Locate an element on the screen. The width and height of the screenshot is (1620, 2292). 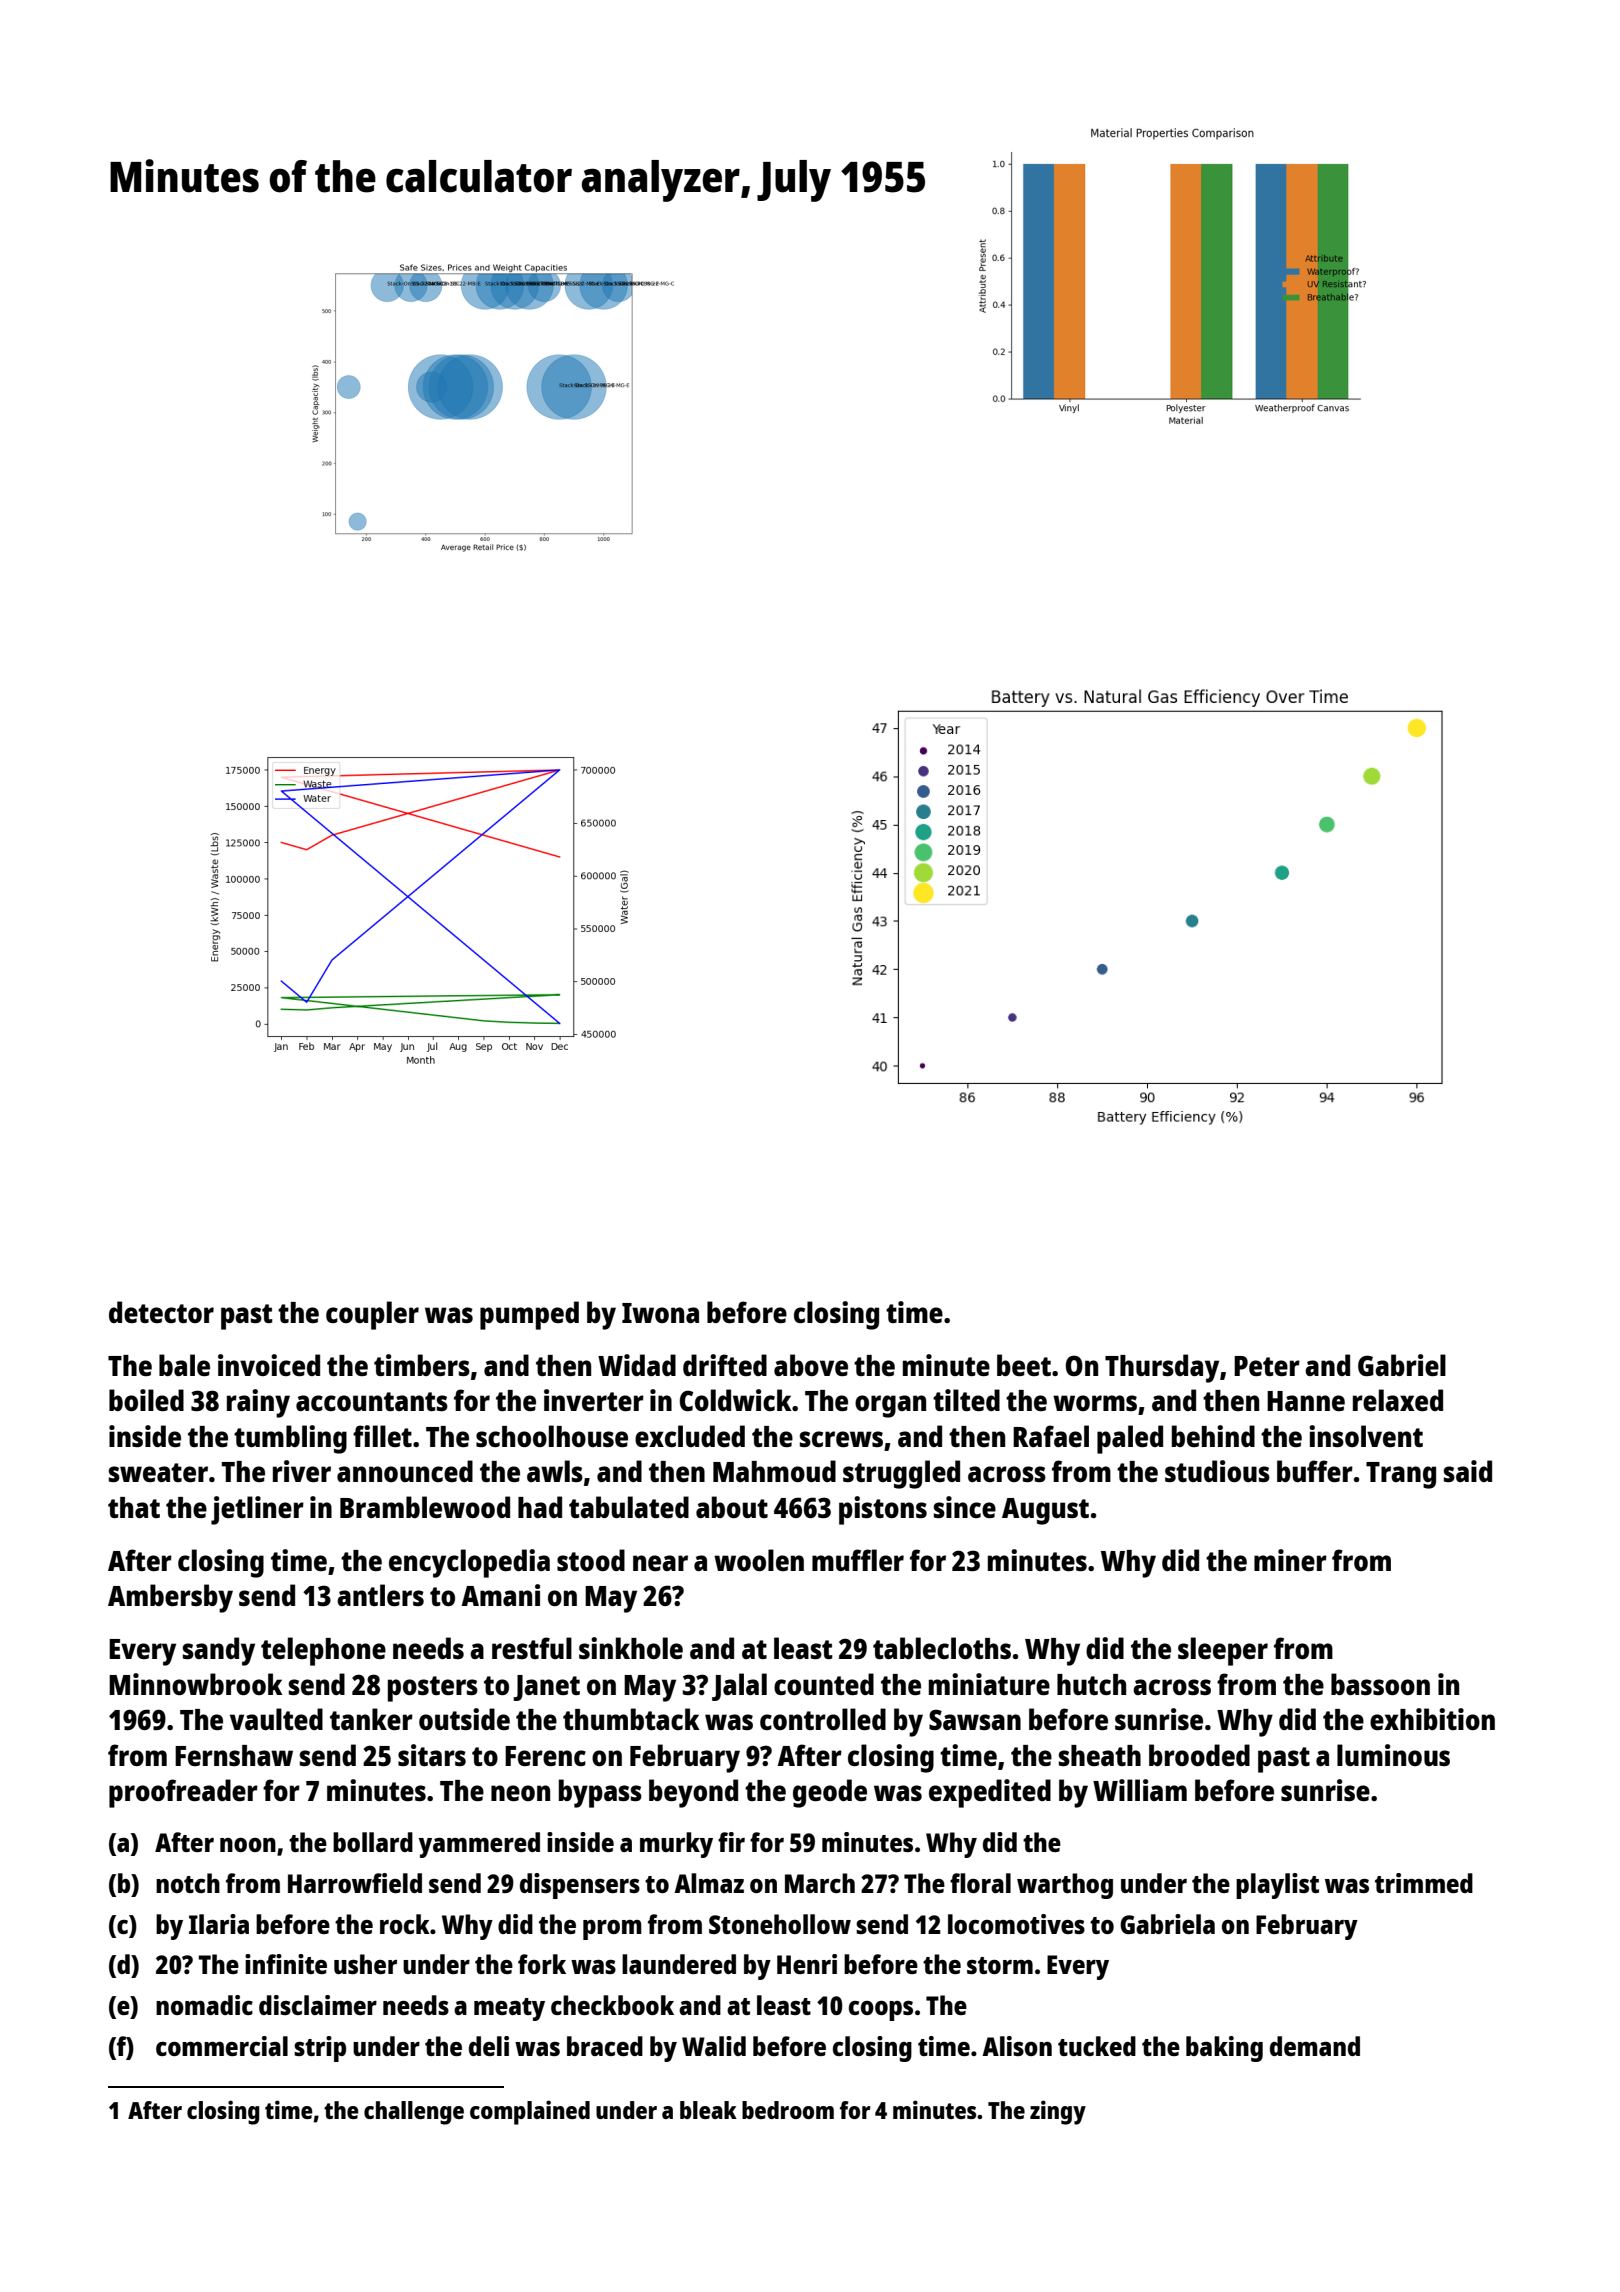
zingy is located at coordinates (1058, 2112).
